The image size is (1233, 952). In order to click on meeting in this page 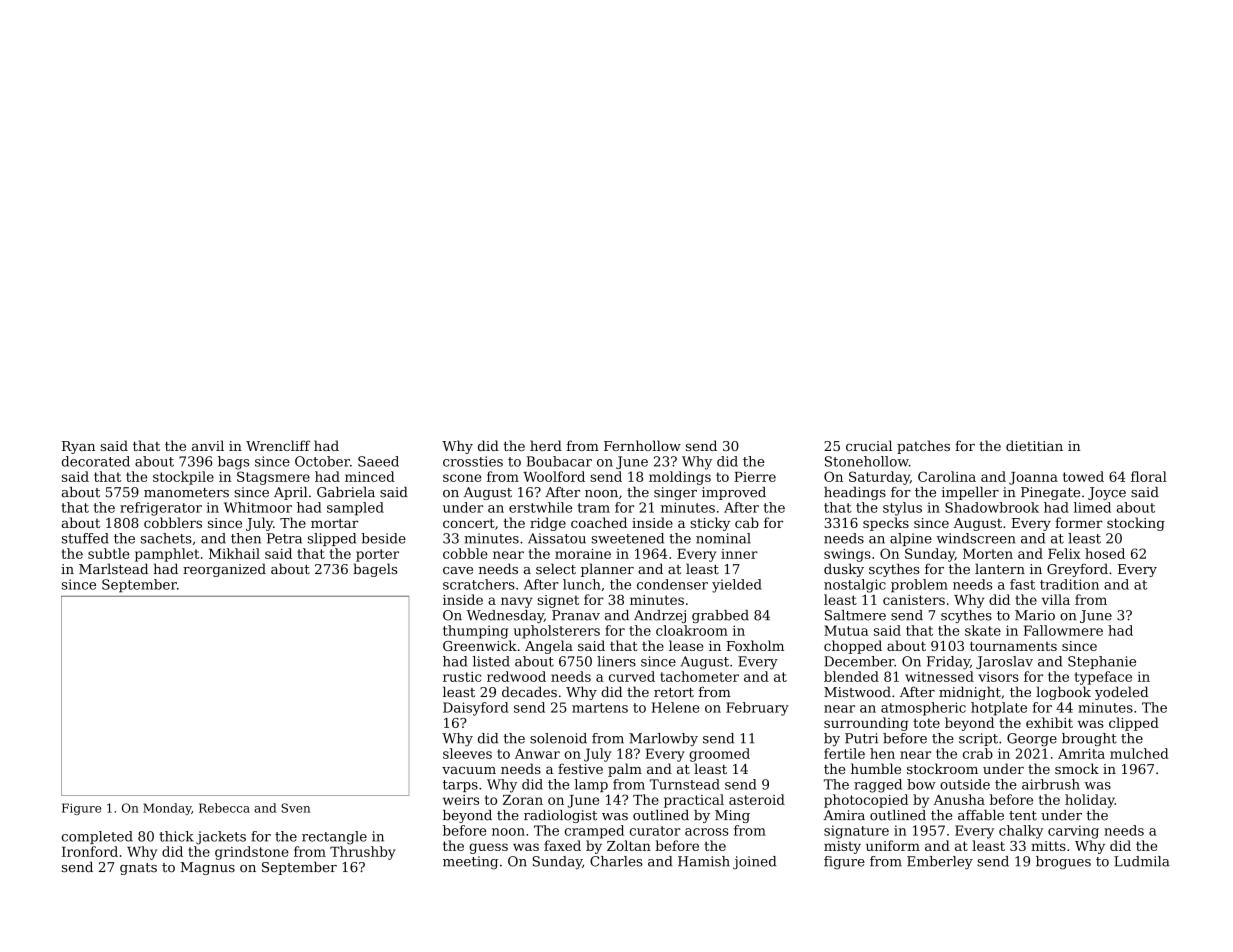, I will do `click(470, 863)`.
